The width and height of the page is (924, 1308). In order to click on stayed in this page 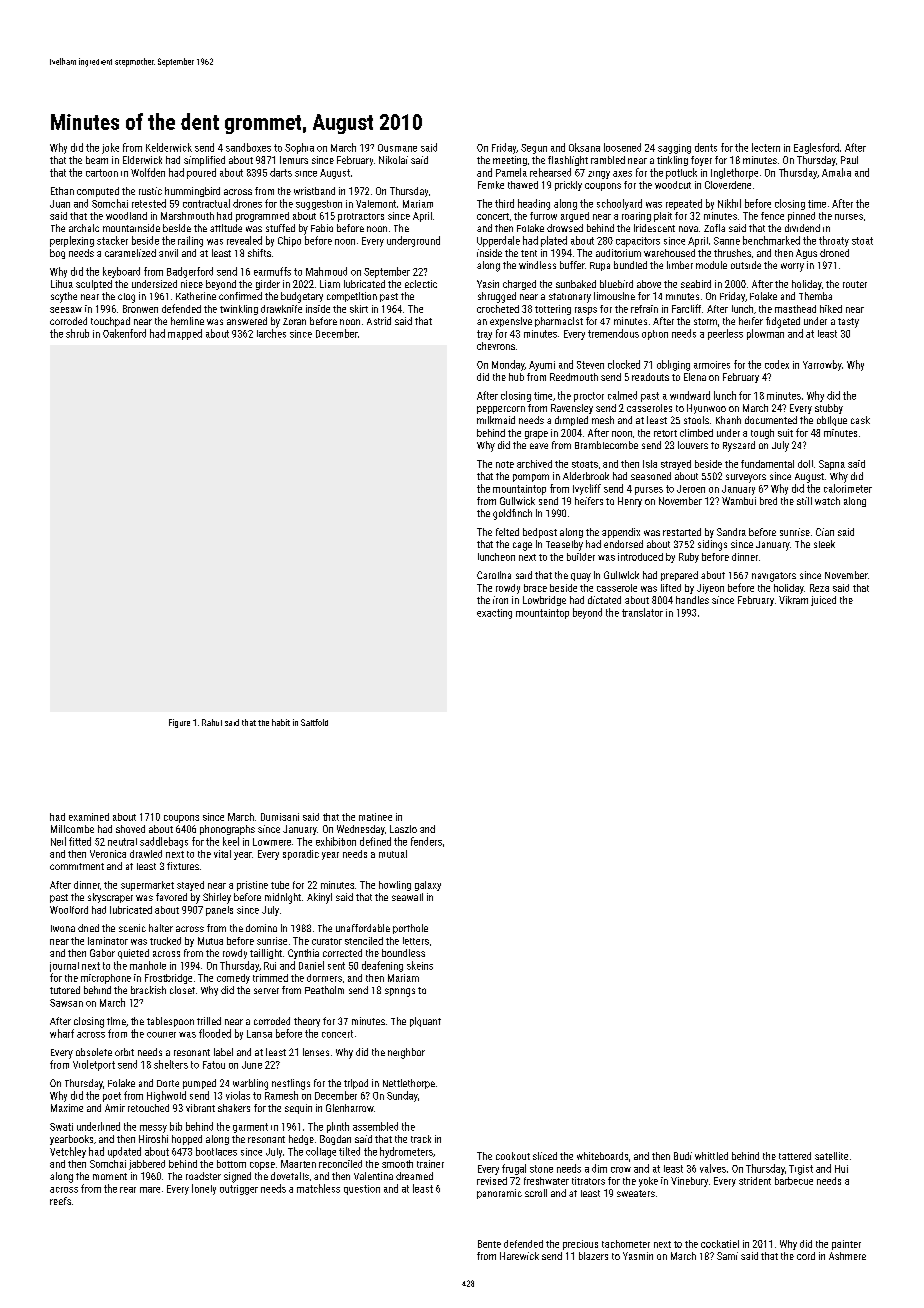, I will do `click(190, 886)`.
